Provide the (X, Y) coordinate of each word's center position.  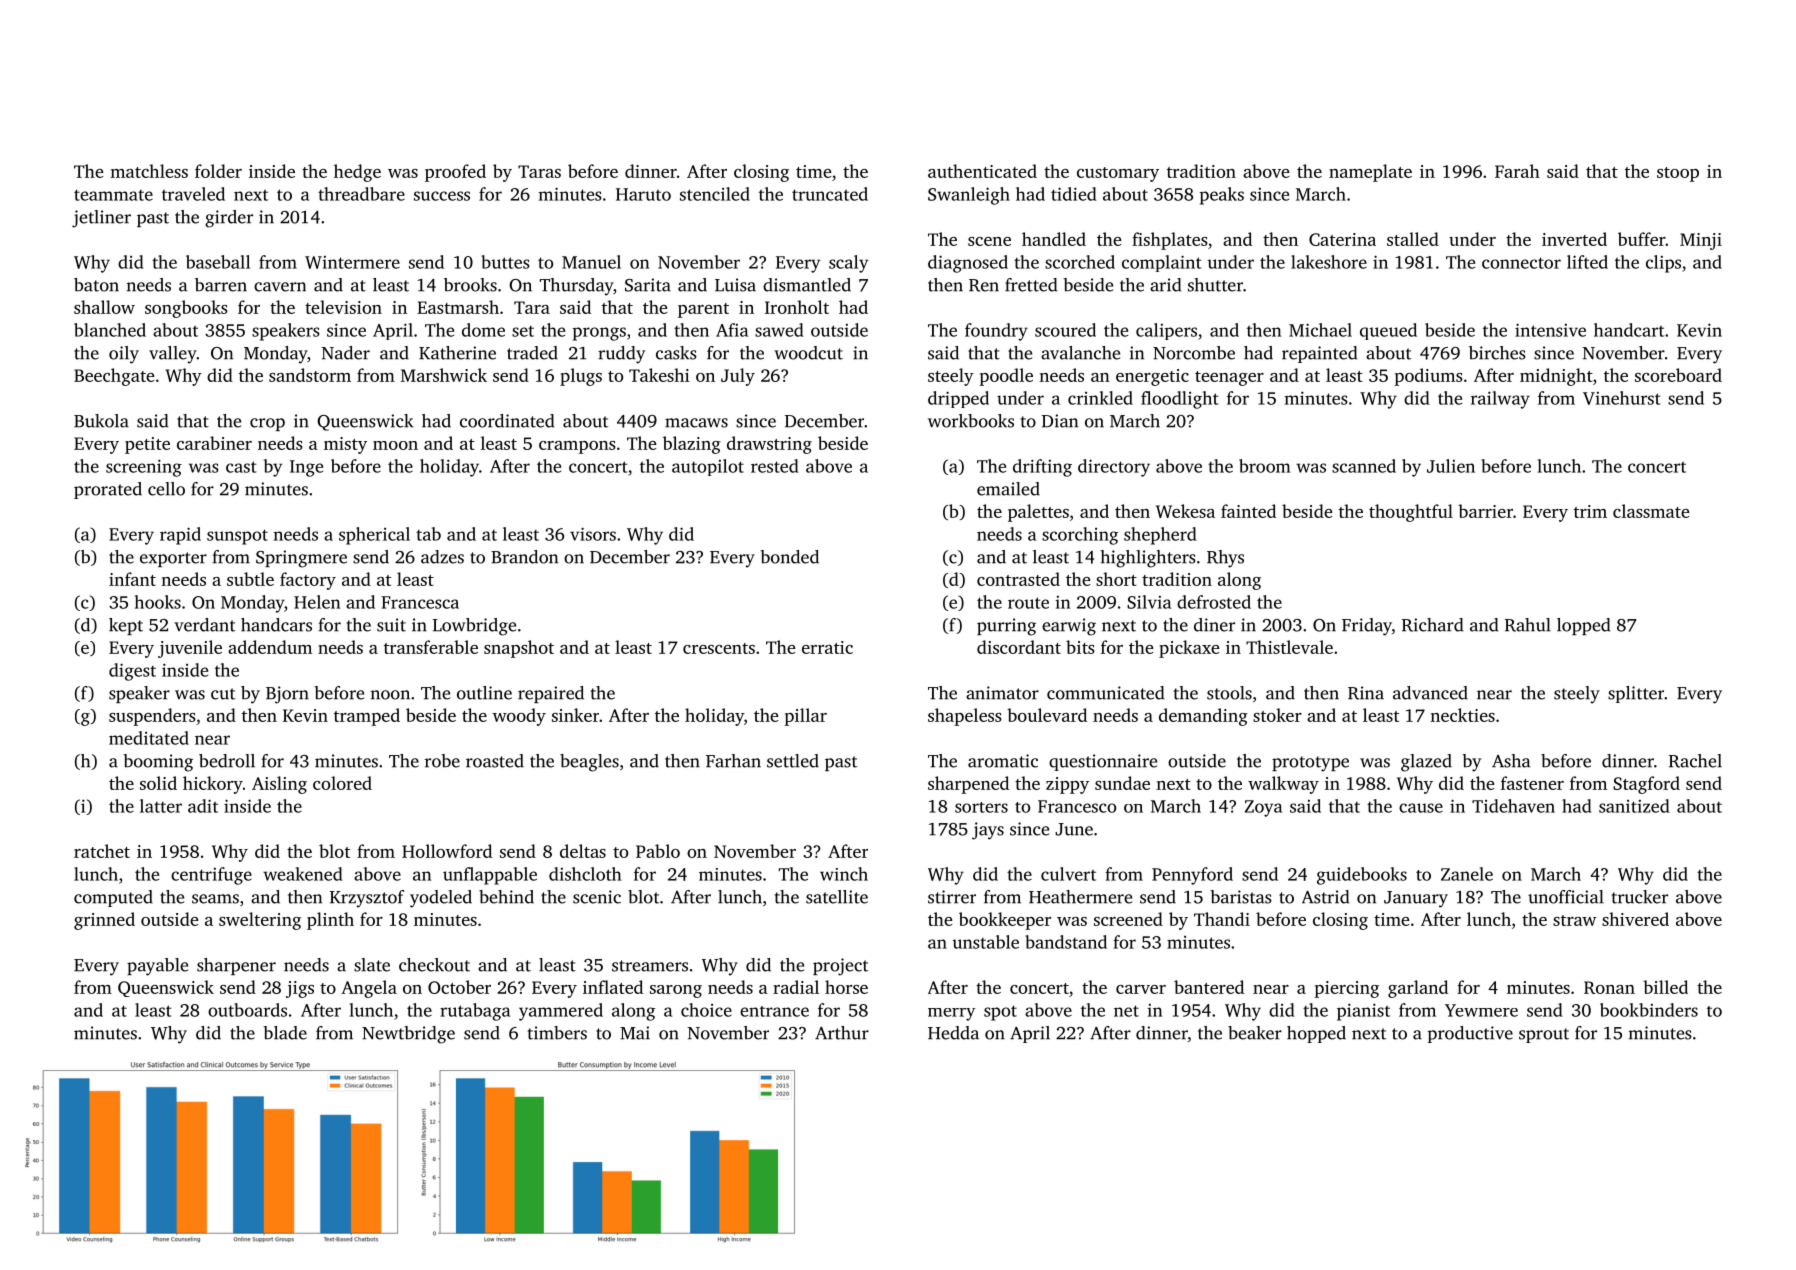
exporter (173, 559)
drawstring (769, 445)
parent (703, 310)
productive (1470, 1034)
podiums (1428, 377)
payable (157, 967)
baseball (218, 262)
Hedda (953, 1033)
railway (1500, 400)
